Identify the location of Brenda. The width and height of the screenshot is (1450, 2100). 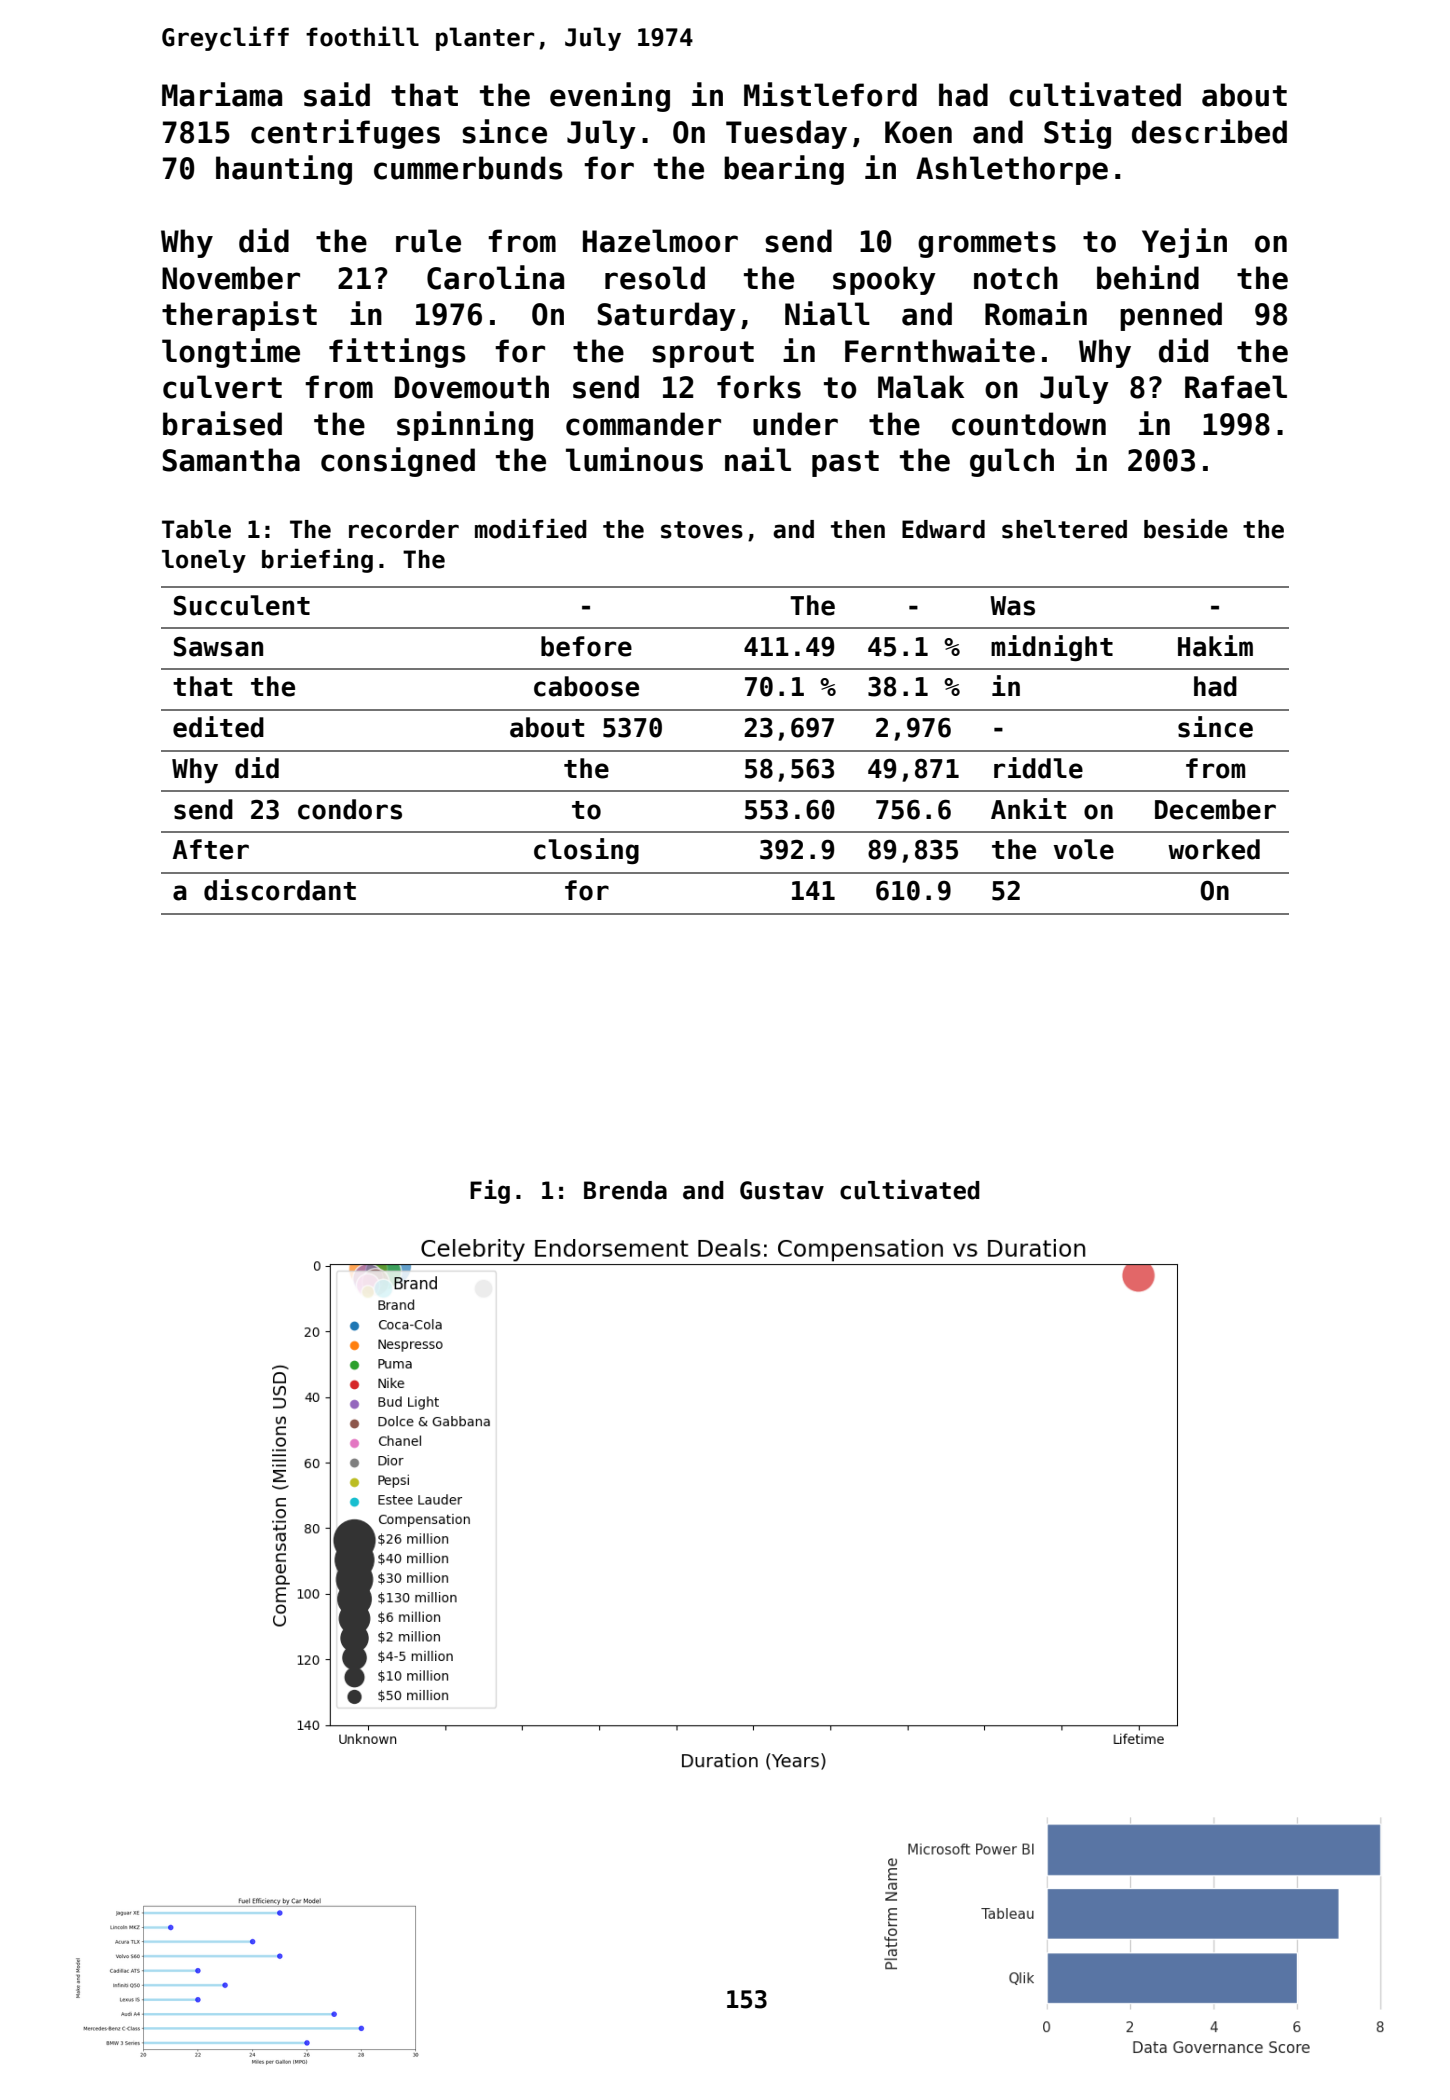
(625, 1190).
